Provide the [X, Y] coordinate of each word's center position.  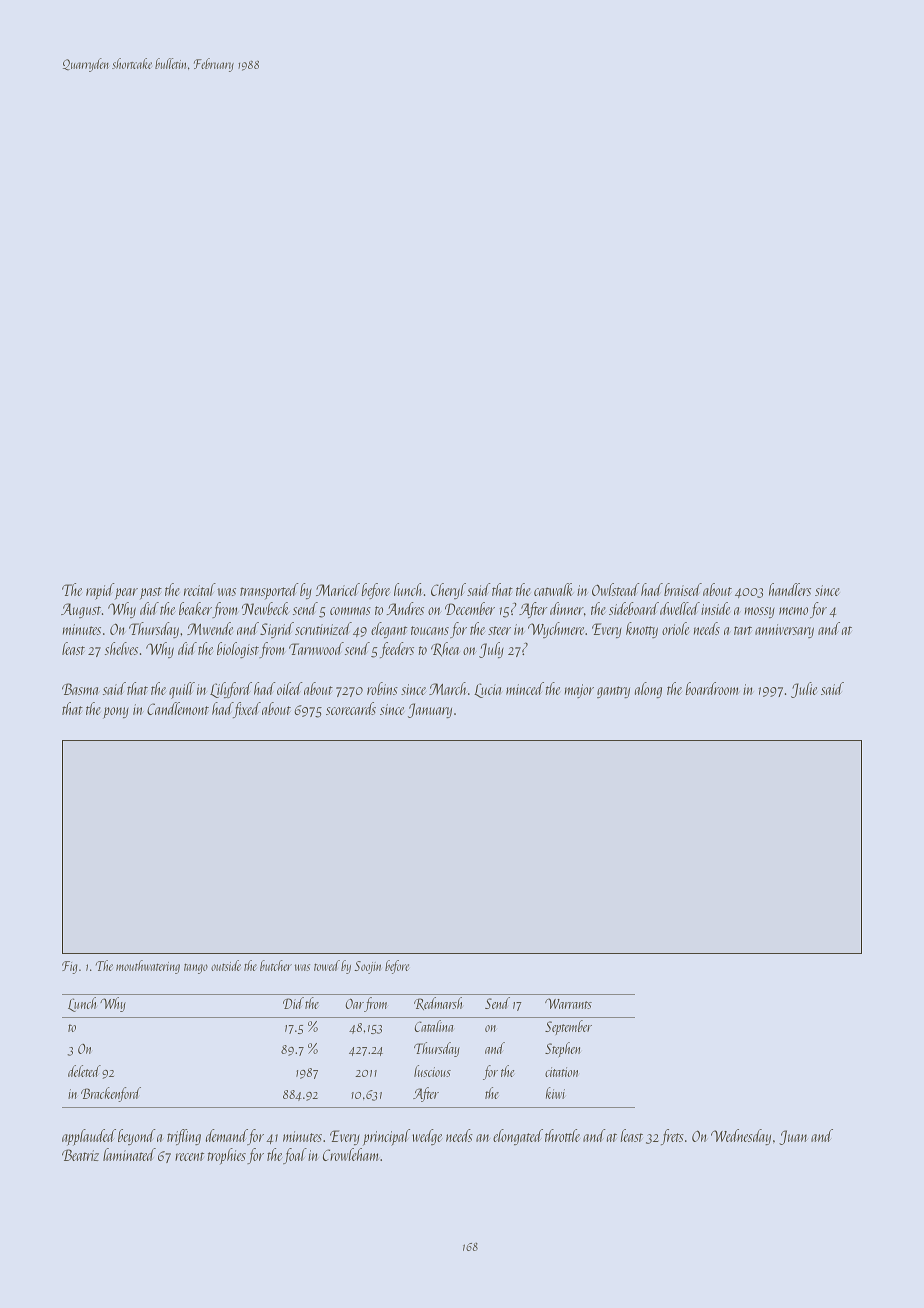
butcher [276, 965]
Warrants [568, 1003]
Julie [804, 690]
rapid [100, 591]
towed [327, 965]
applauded [89, 1137]
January [430, 710]
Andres [405, 608]
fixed [247, 710]
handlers [790, 589]
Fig [70, 967]
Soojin [367, 967]
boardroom [712, 688]
